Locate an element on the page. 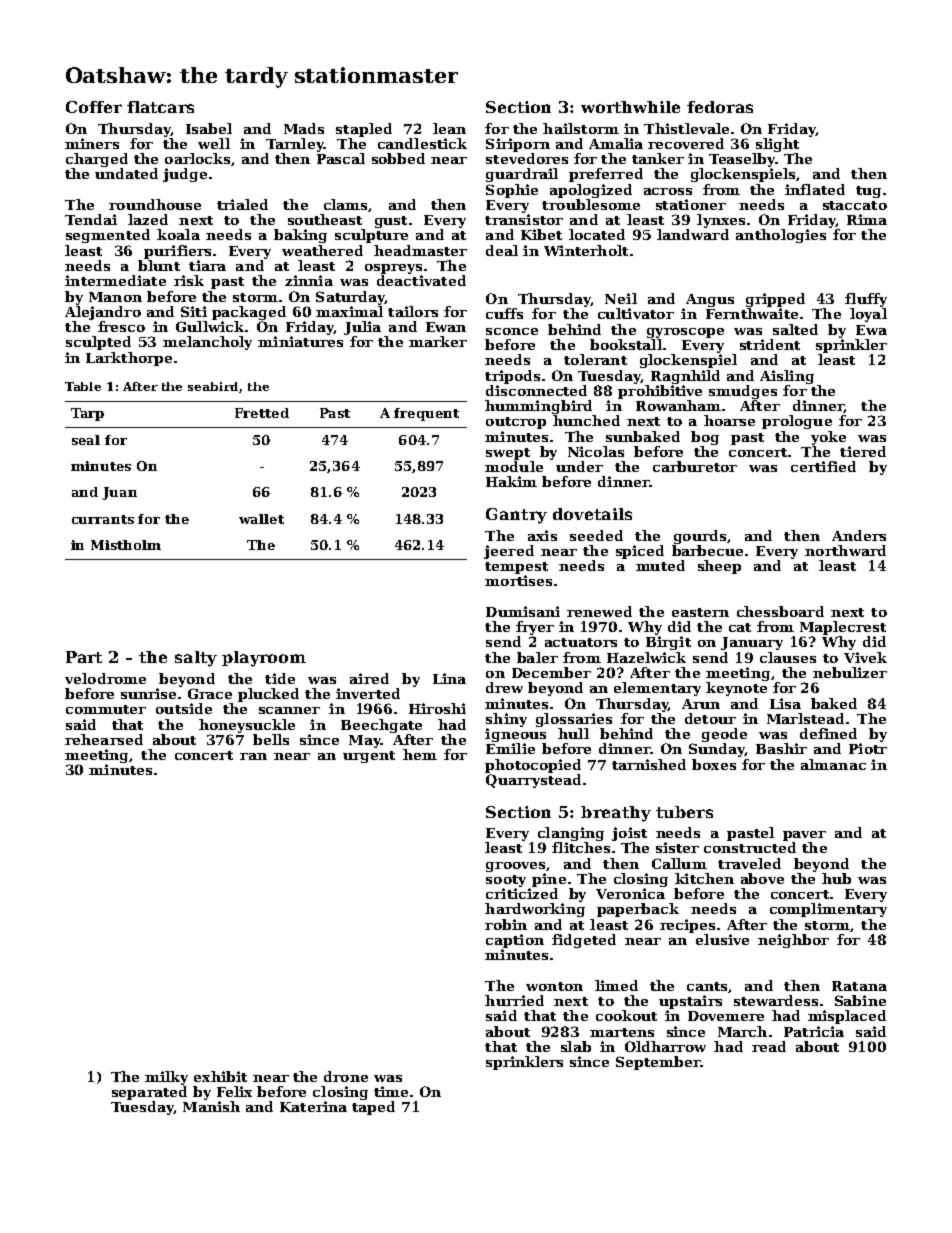  tug is located at coordinates (868, 192).
